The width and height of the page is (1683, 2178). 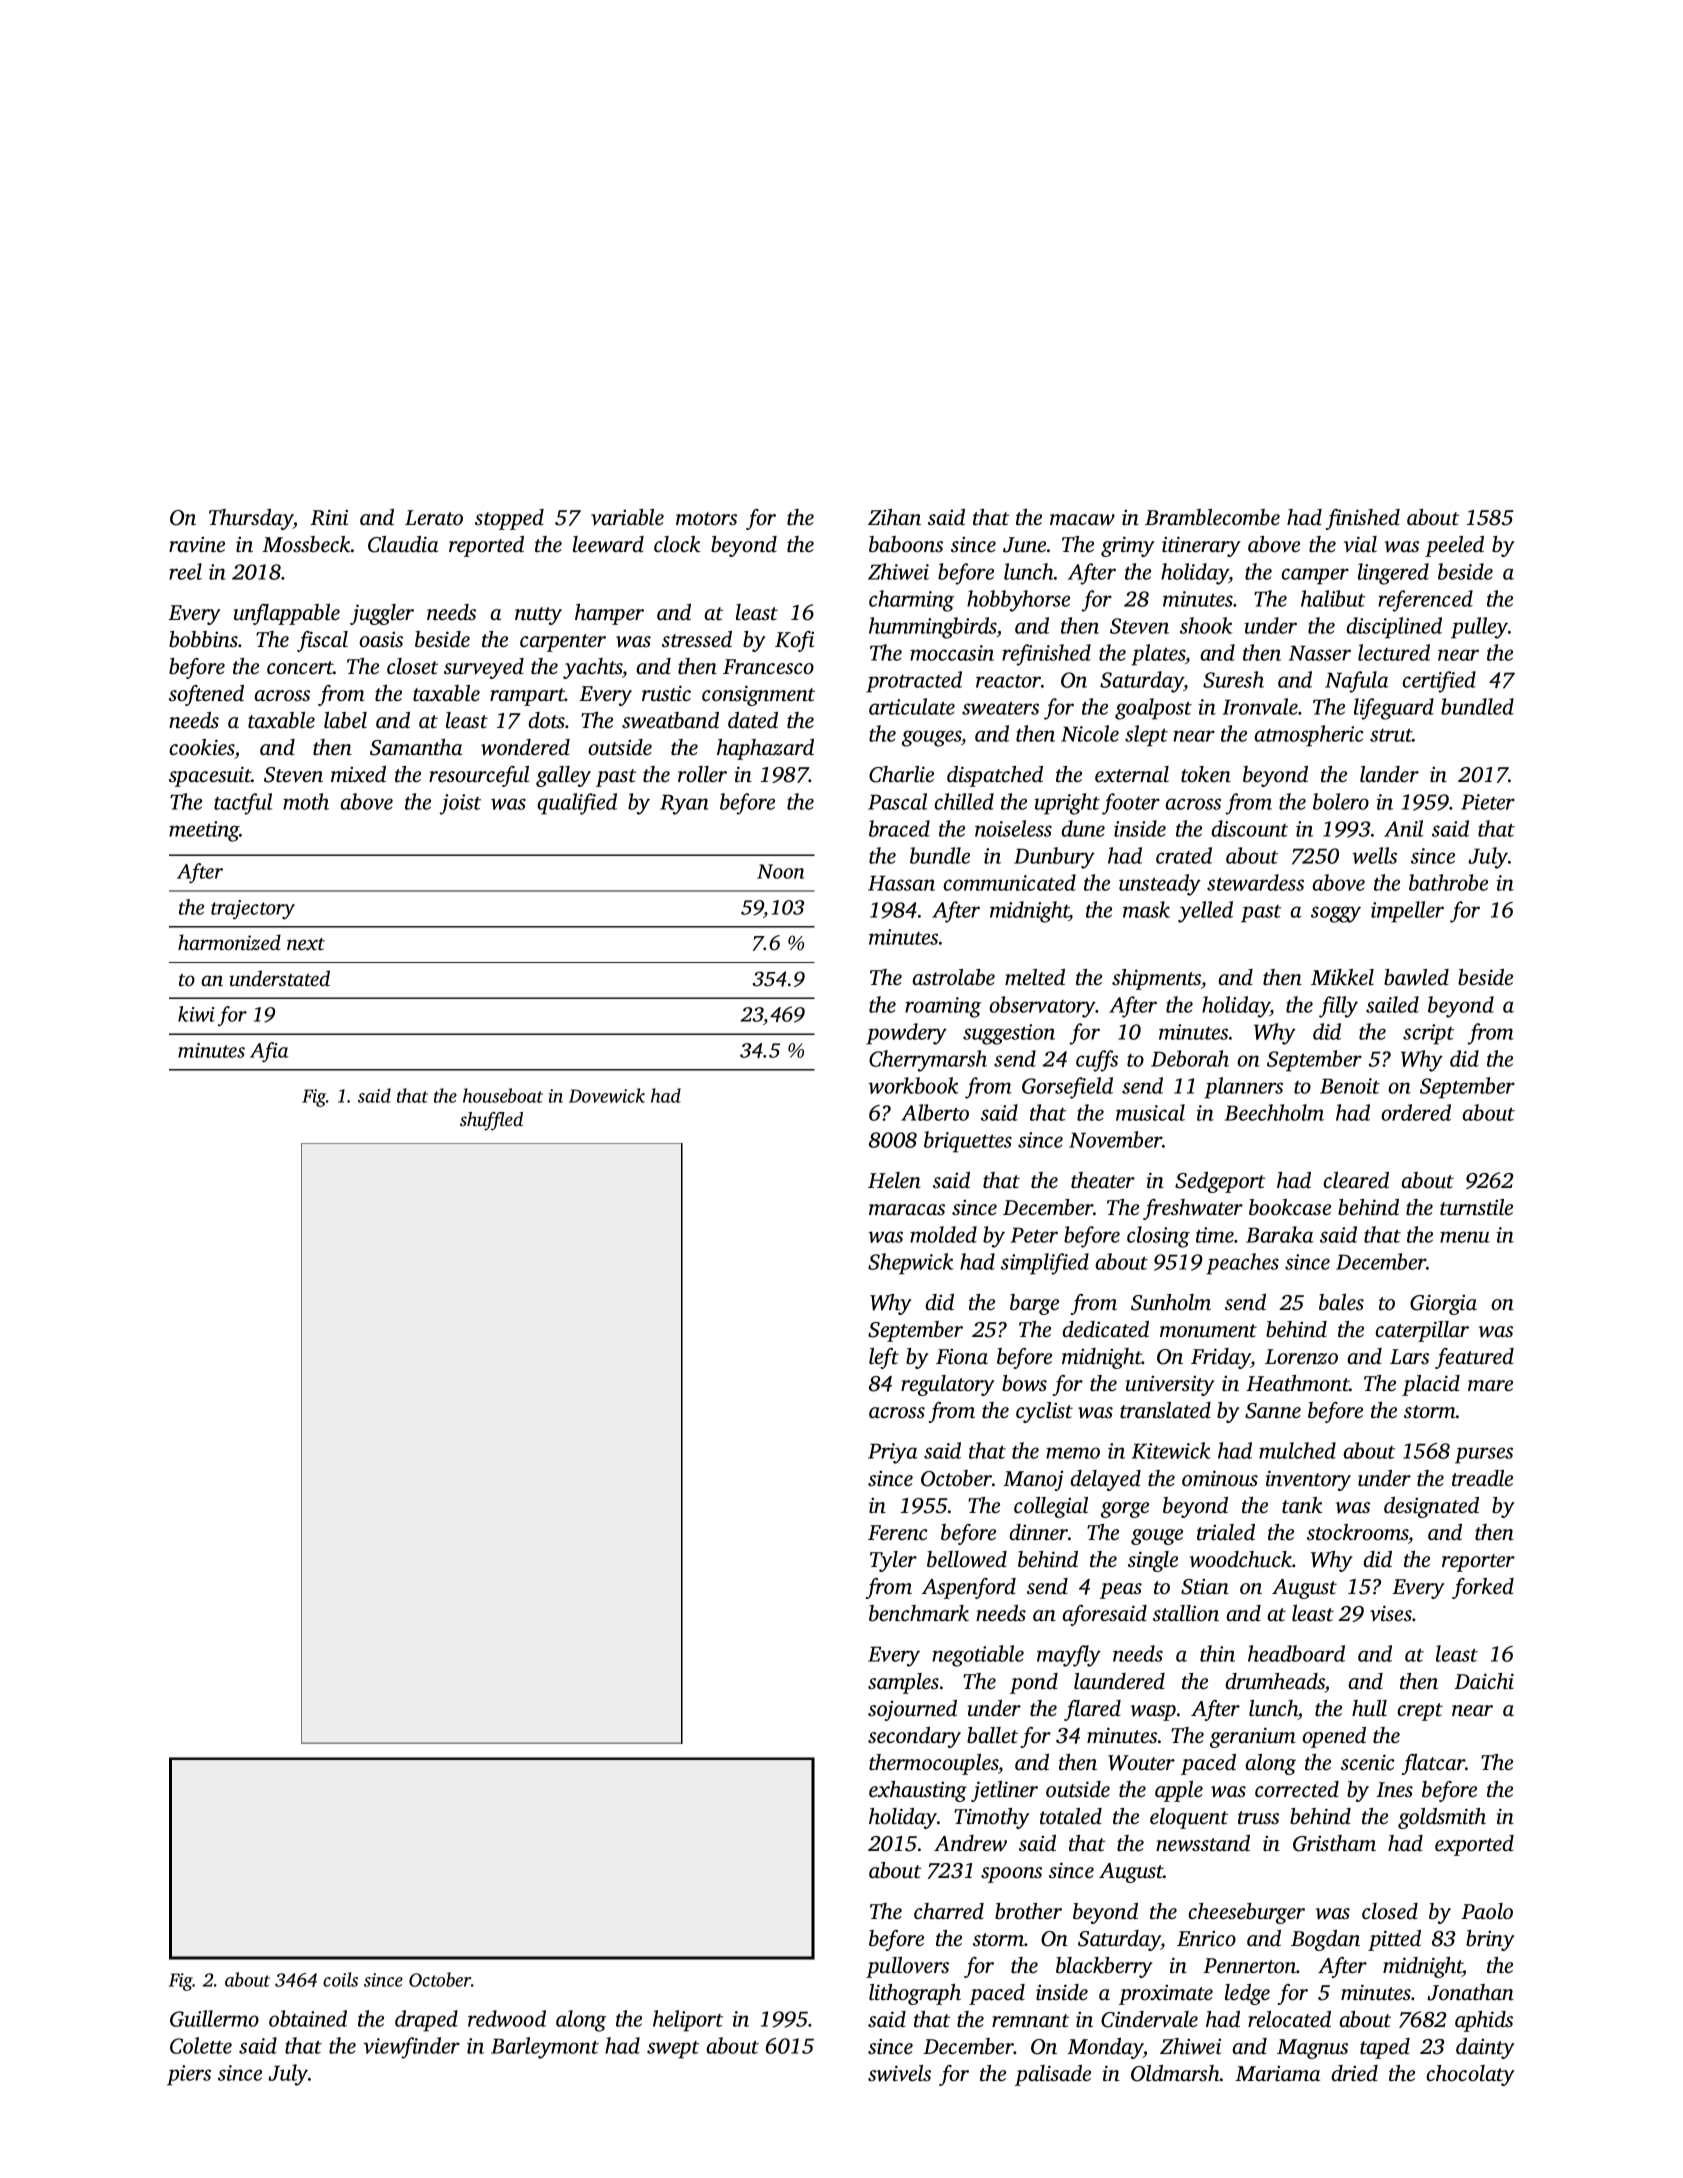 What do you see at coordinates (1260, 706) in the page?
I see `Ironvale` at bounding box center [1260, 706].
